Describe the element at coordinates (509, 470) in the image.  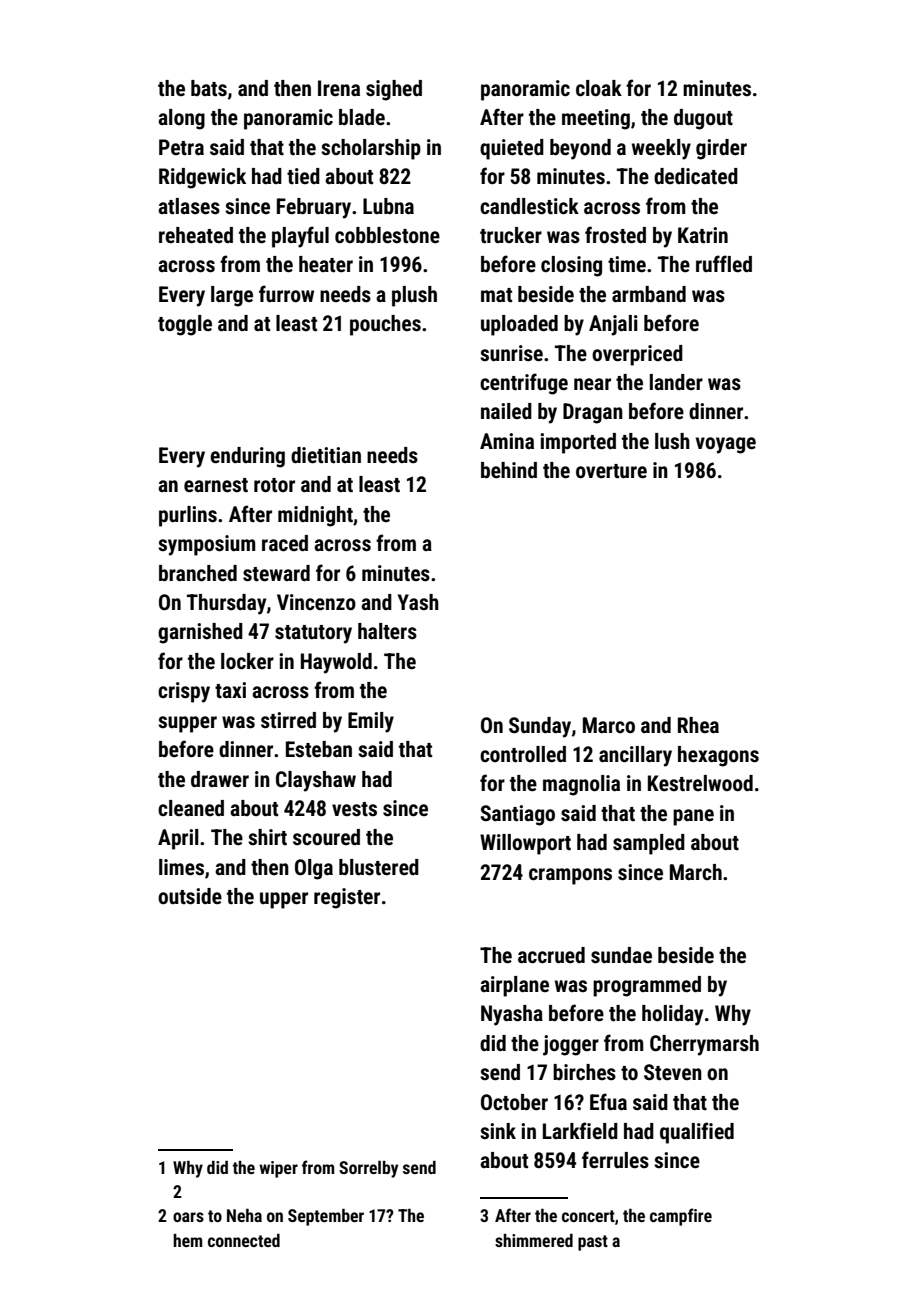
I see `behind` at that location.
